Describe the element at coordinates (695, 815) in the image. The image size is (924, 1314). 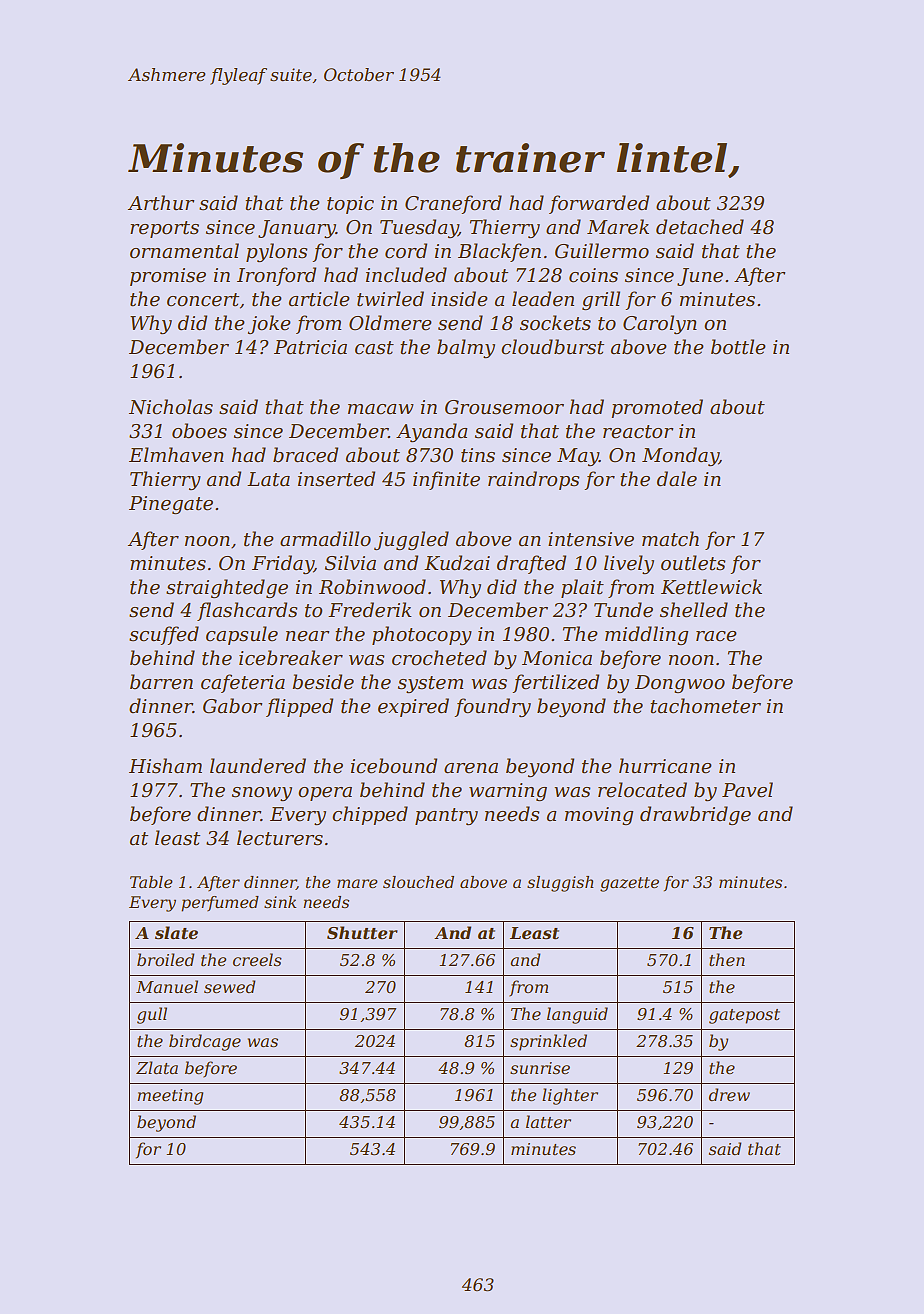
I see `drawbridge` at that location.
